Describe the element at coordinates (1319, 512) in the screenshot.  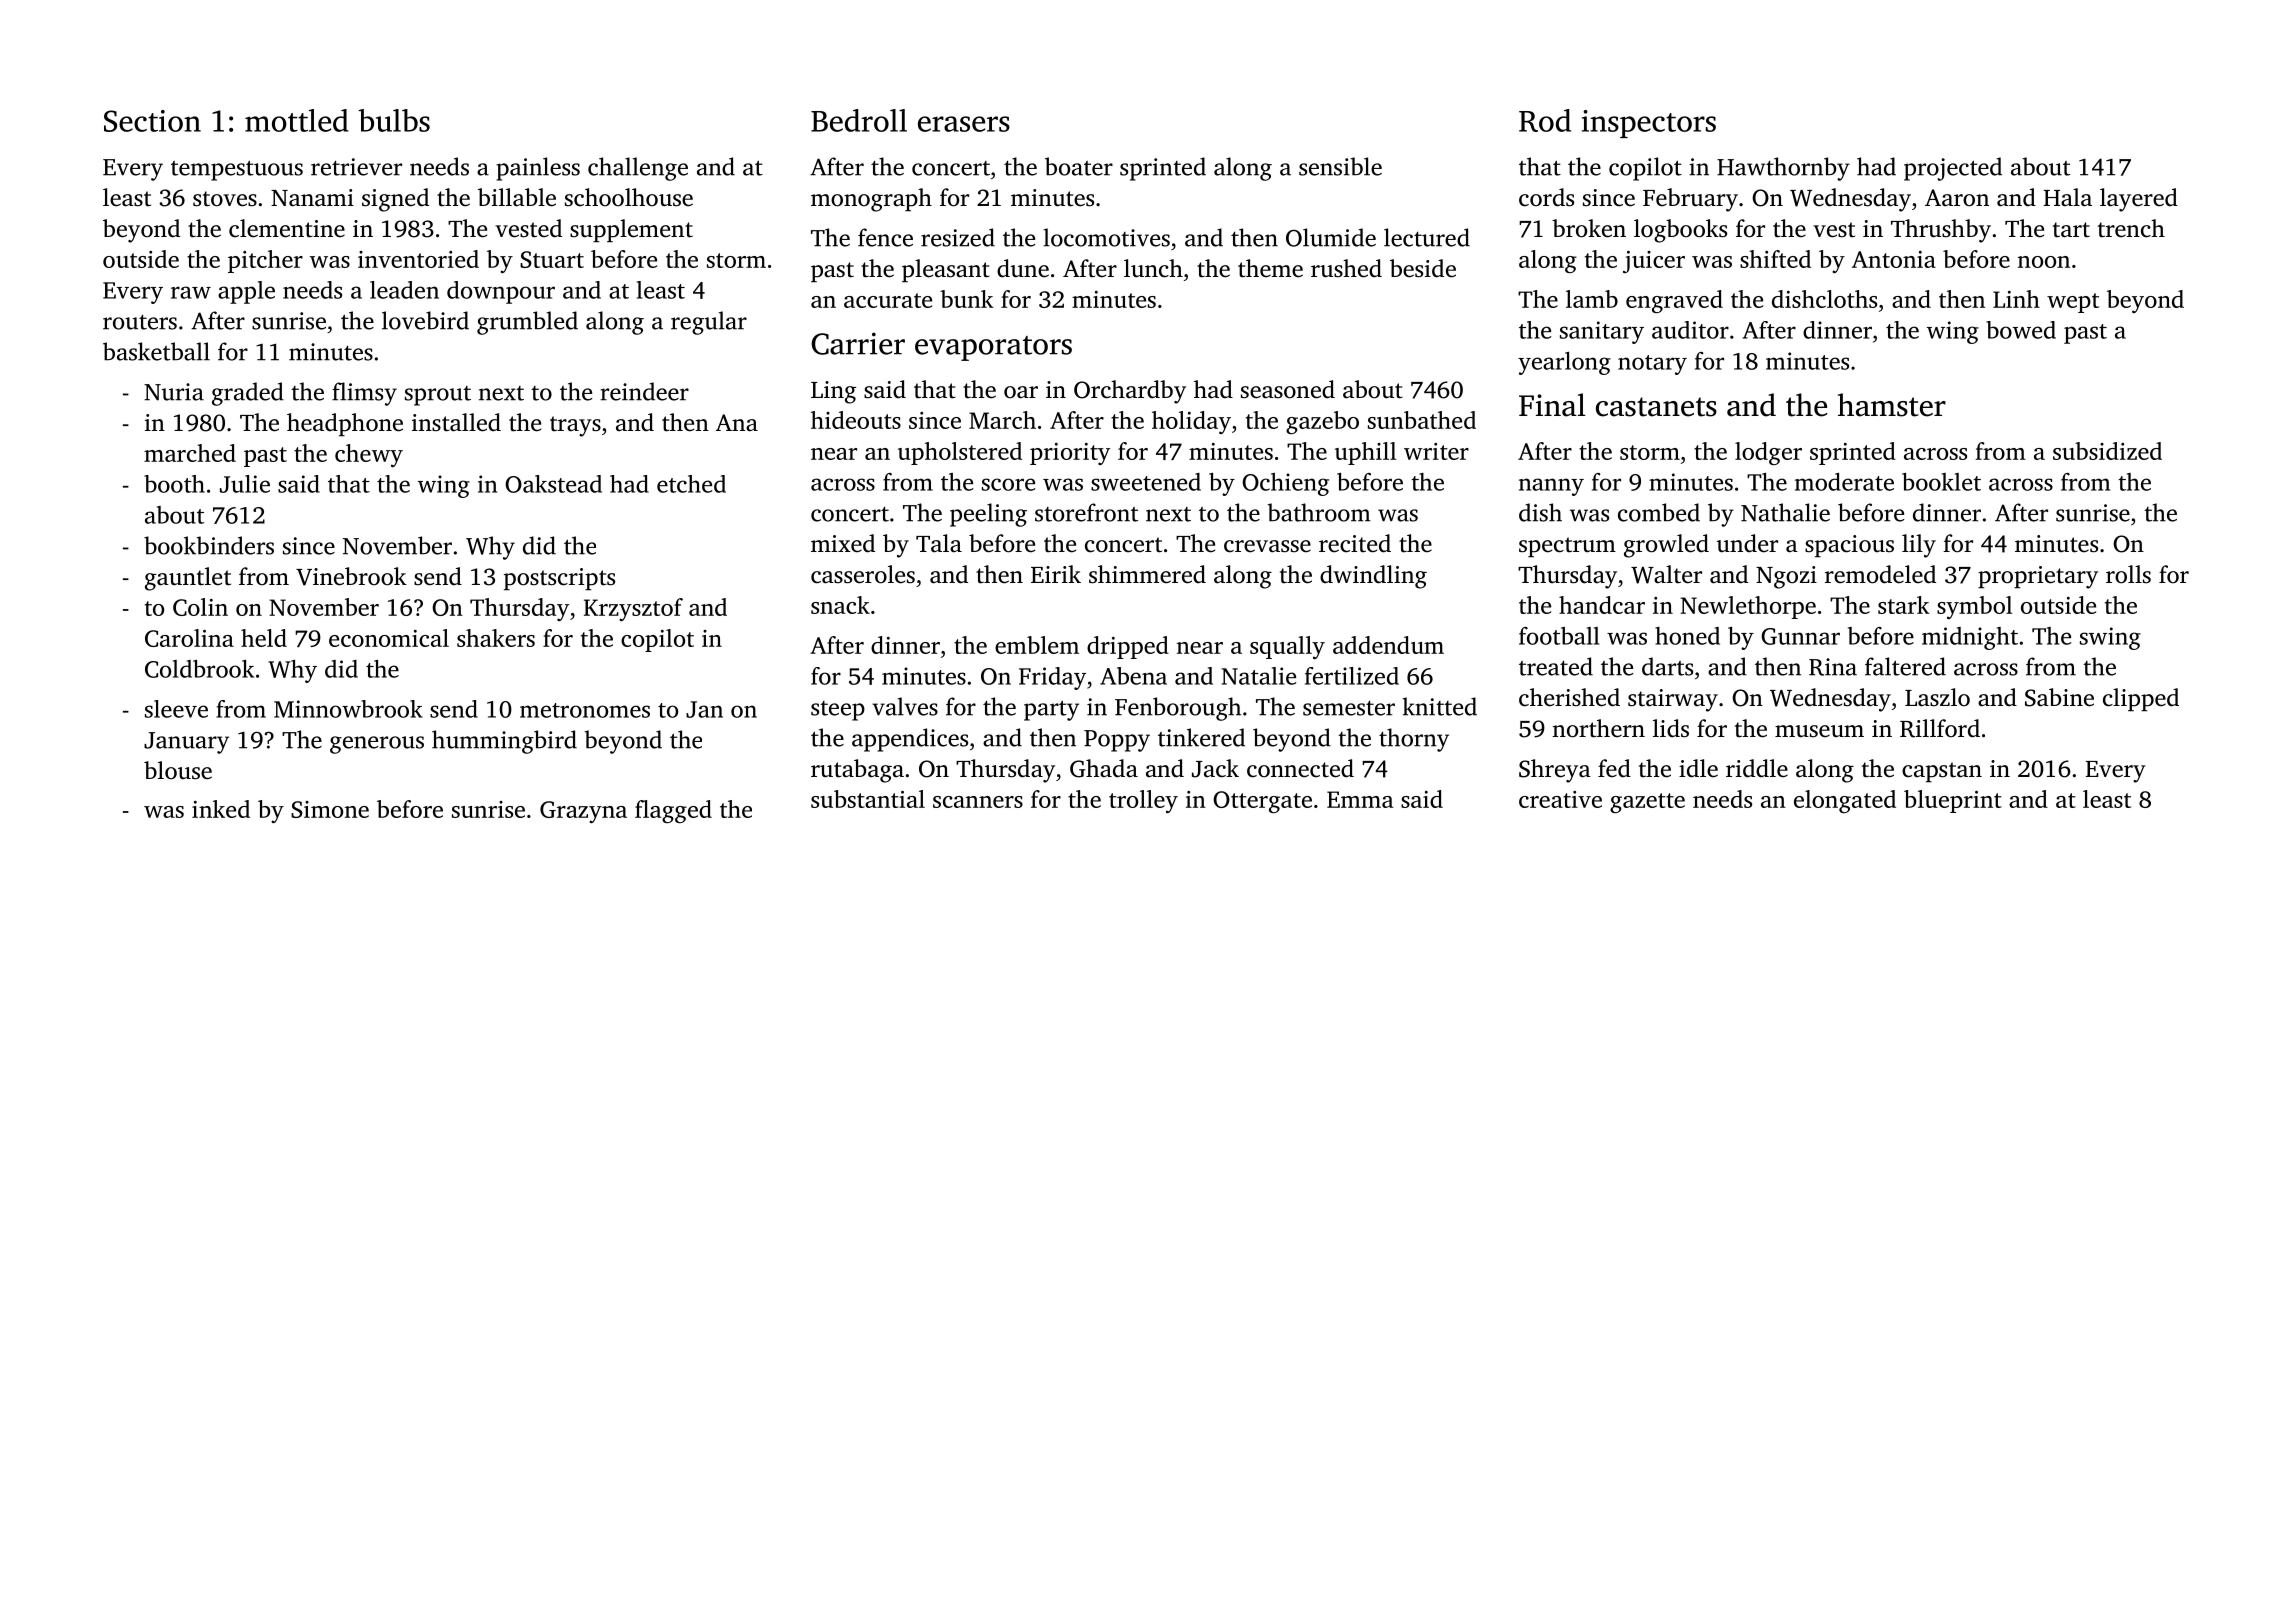
I see `bathroom` at that location.
